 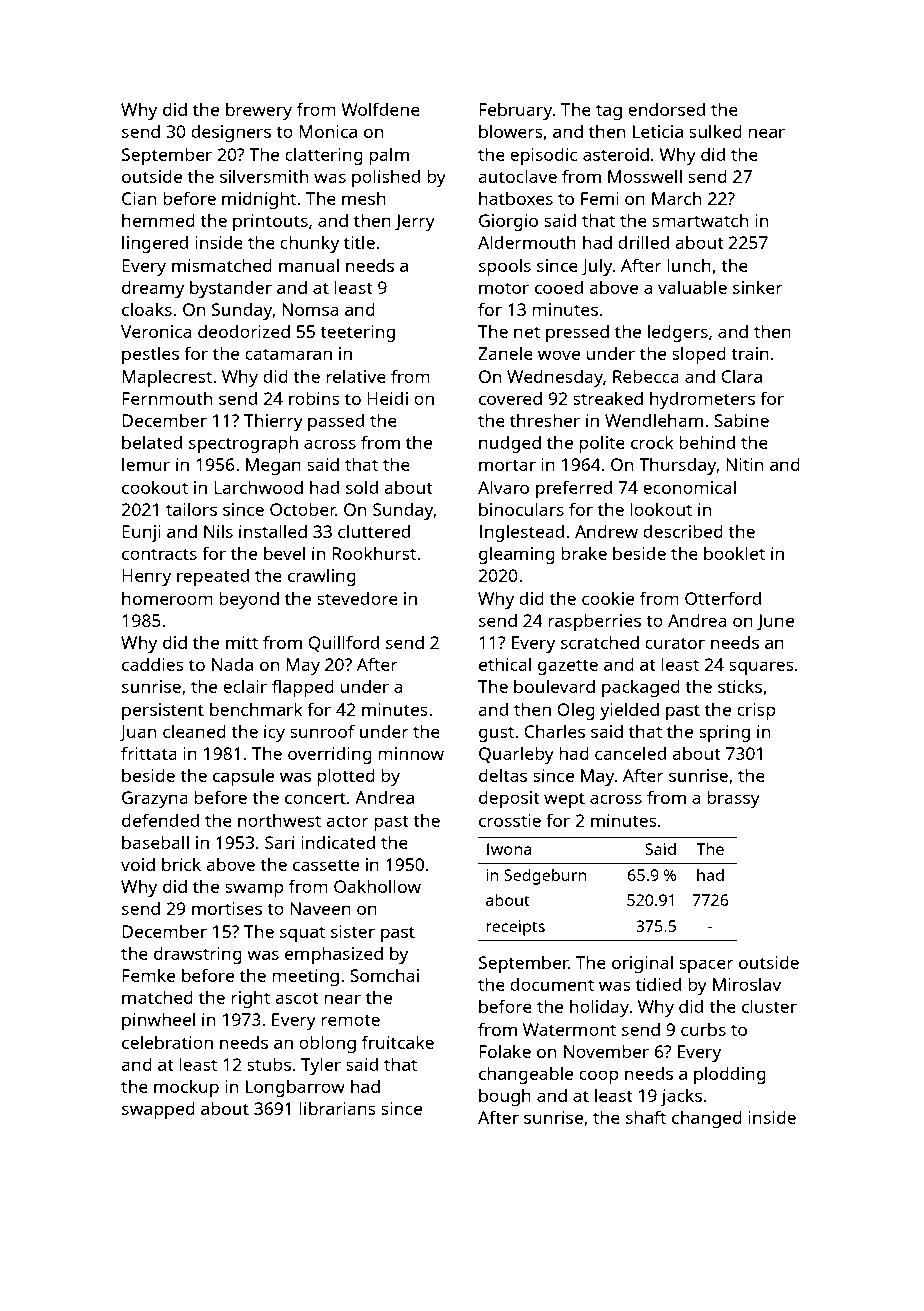 What do you see at coordinates (146, 577) in the image?
I see `Henry` at bounding box center [146, 577].
